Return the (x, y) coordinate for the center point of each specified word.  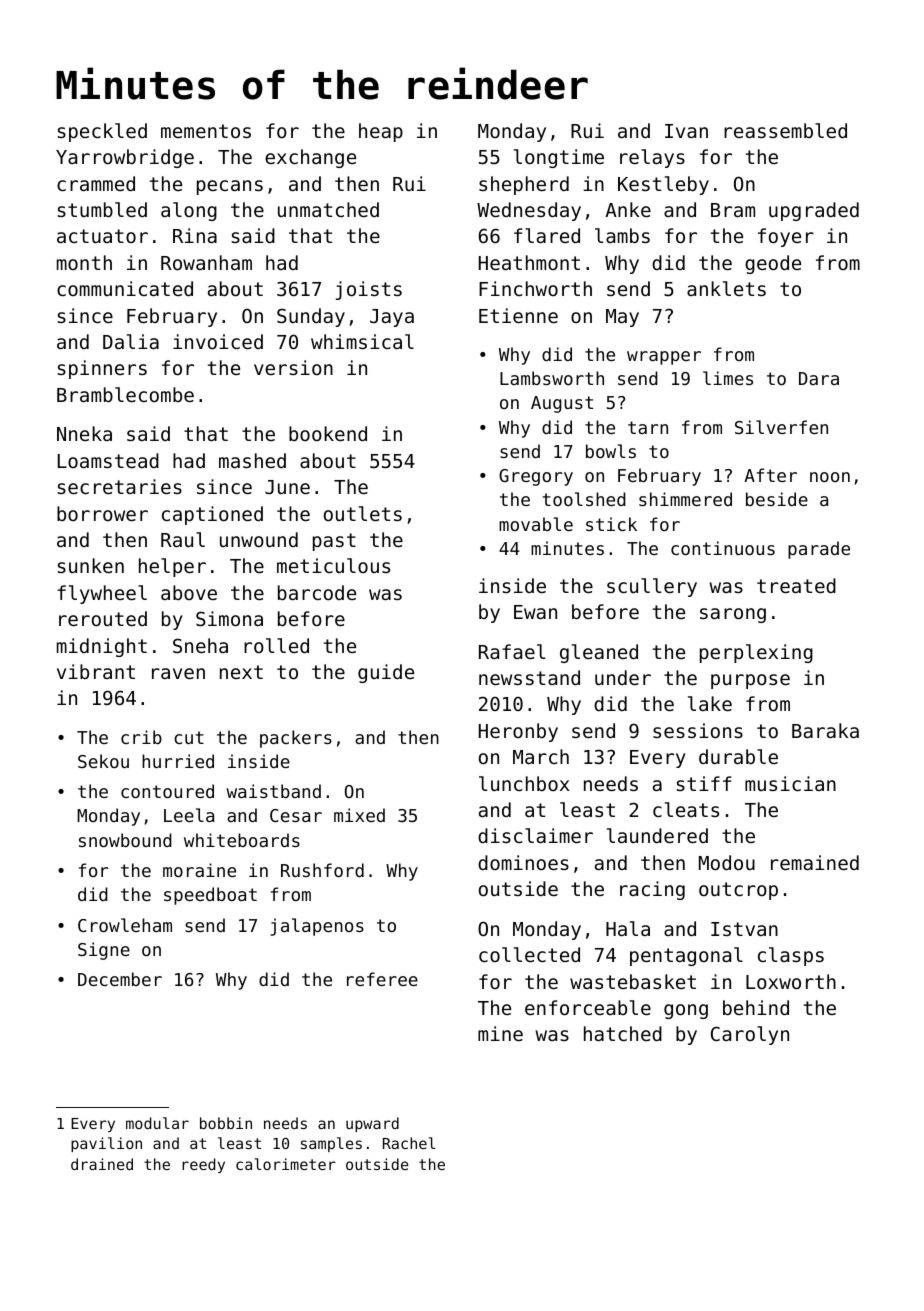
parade (819, 550)
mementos (206, 131)
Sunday (311, 317)
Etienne (518, 315)
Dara (819, 378)
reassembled (785, 130)
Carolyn (750, 1035)
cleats (686, 809)
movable (536, 524)
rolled (276, 645)
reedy (203, 1165)
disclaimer (535, 835)
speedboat (210, 896)
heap (381, 132)
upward (372, 1124)
